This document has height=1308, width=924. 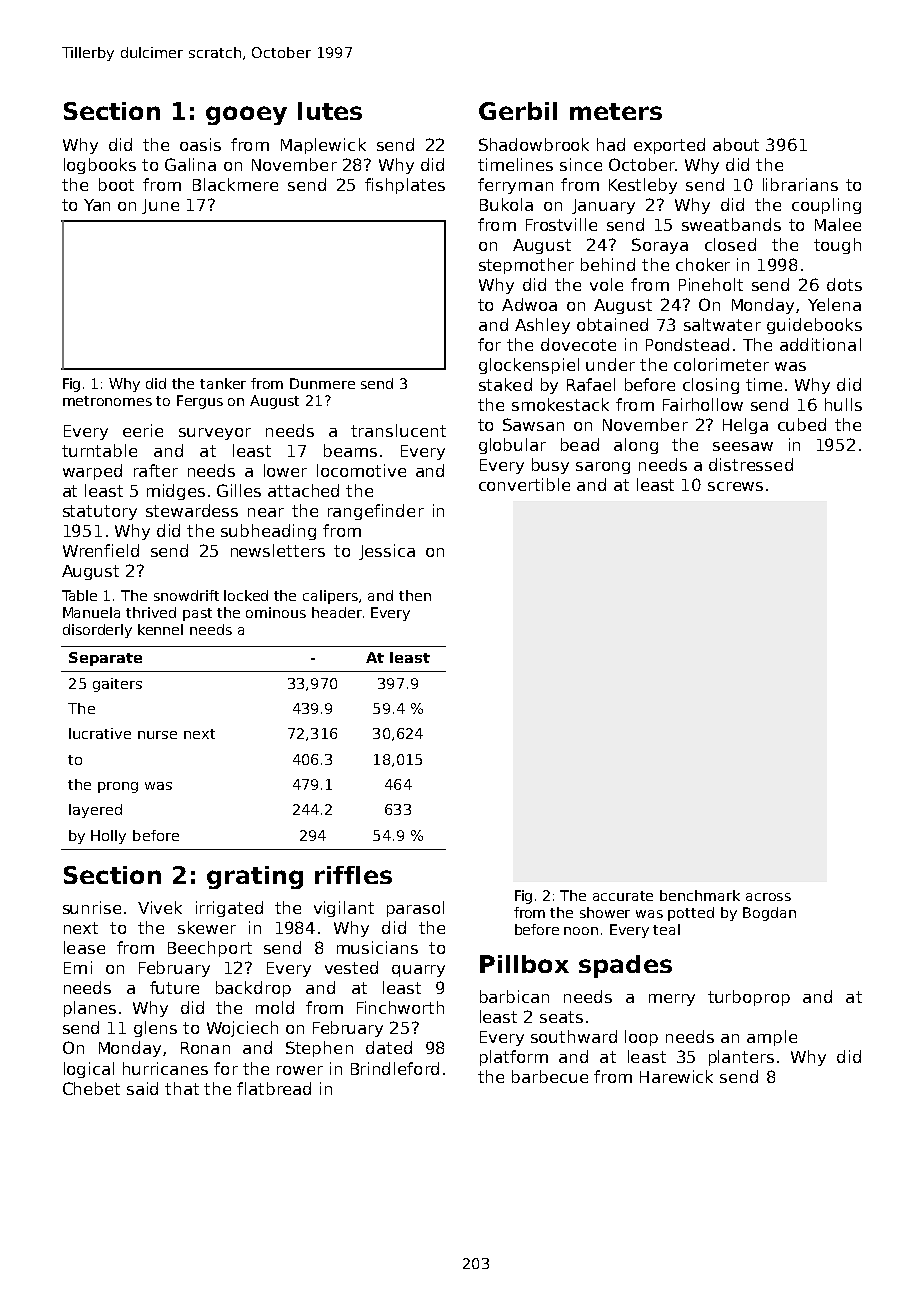 What do you see at coordinates (97, 631) in the document?
I see `disorderly` at bounding box center [97, 631].
